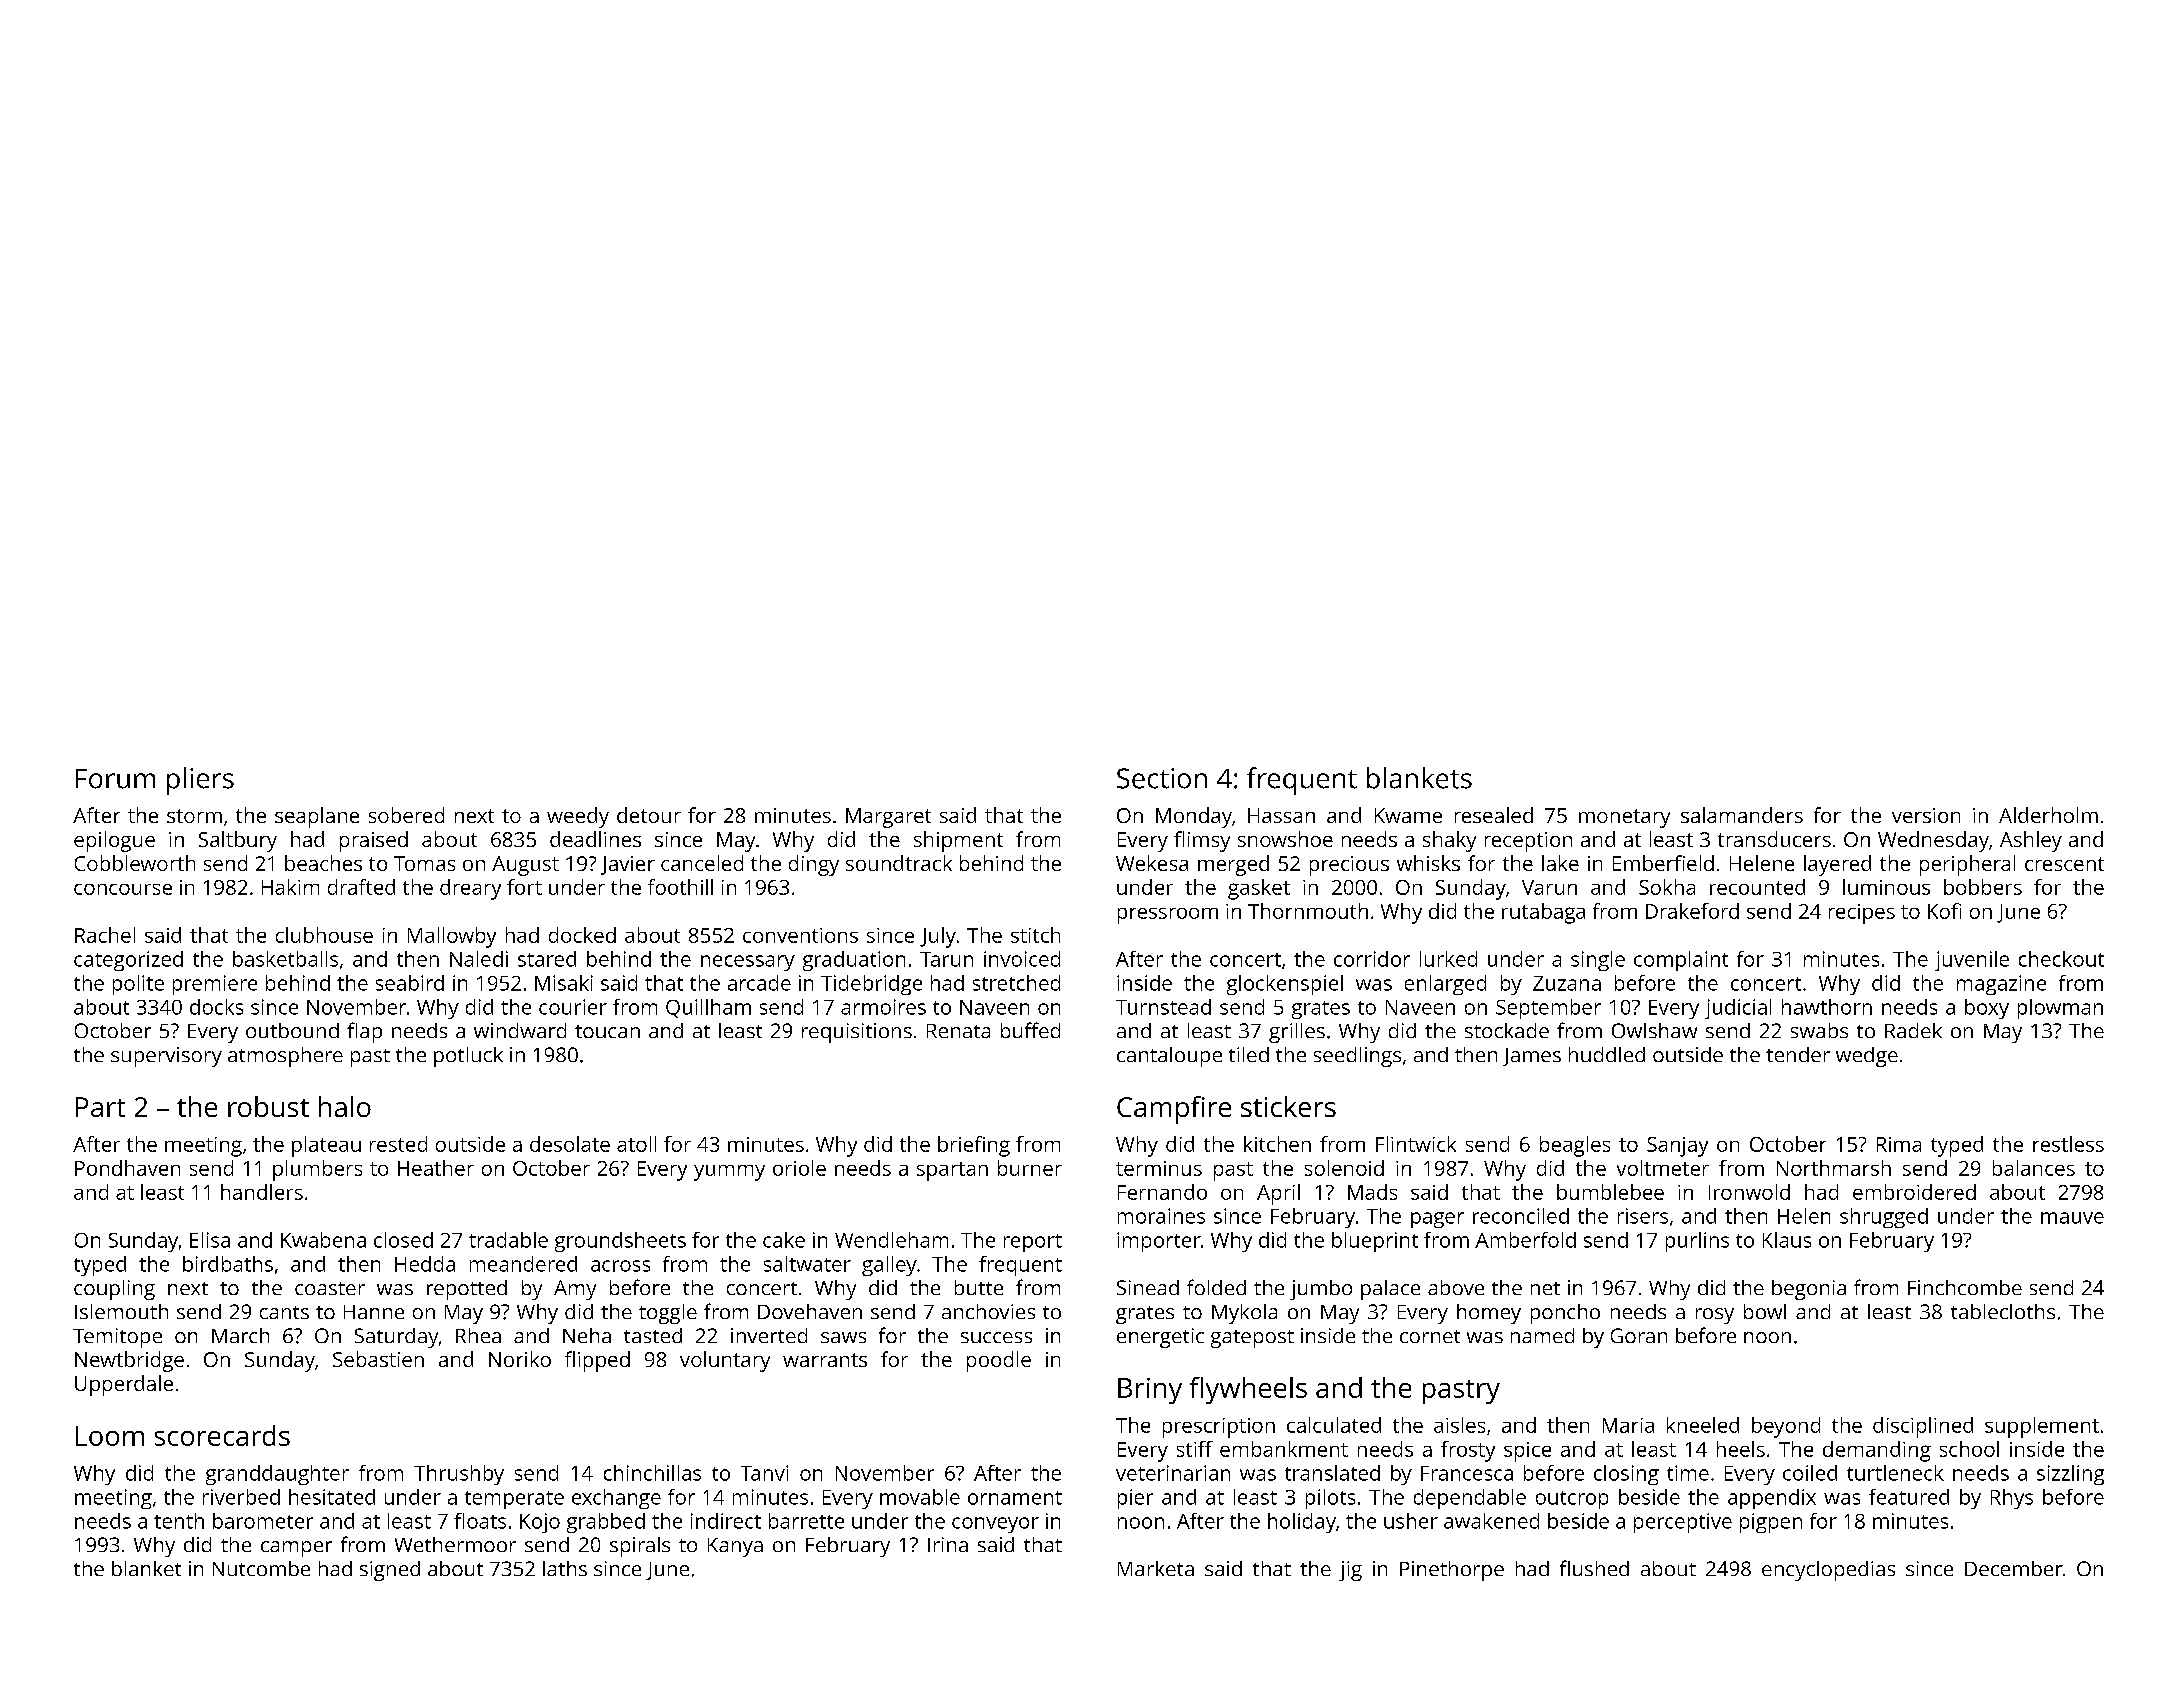  Describe the element at coordinates (1772, 1499) in the screenshot. I see `appendix` at that location.
